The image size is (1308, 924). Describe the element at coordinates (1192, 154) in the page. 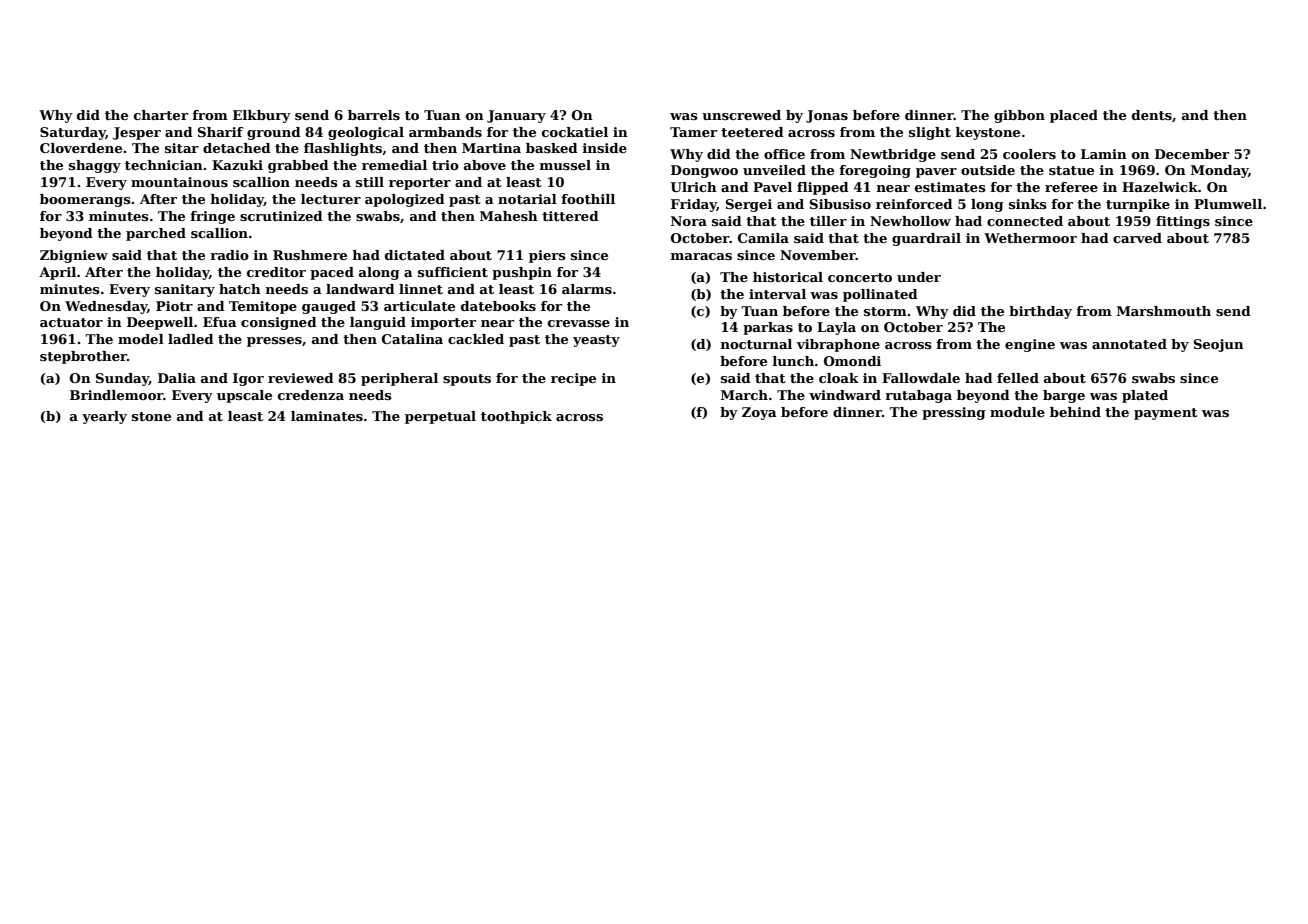

I see `December` at that location.
